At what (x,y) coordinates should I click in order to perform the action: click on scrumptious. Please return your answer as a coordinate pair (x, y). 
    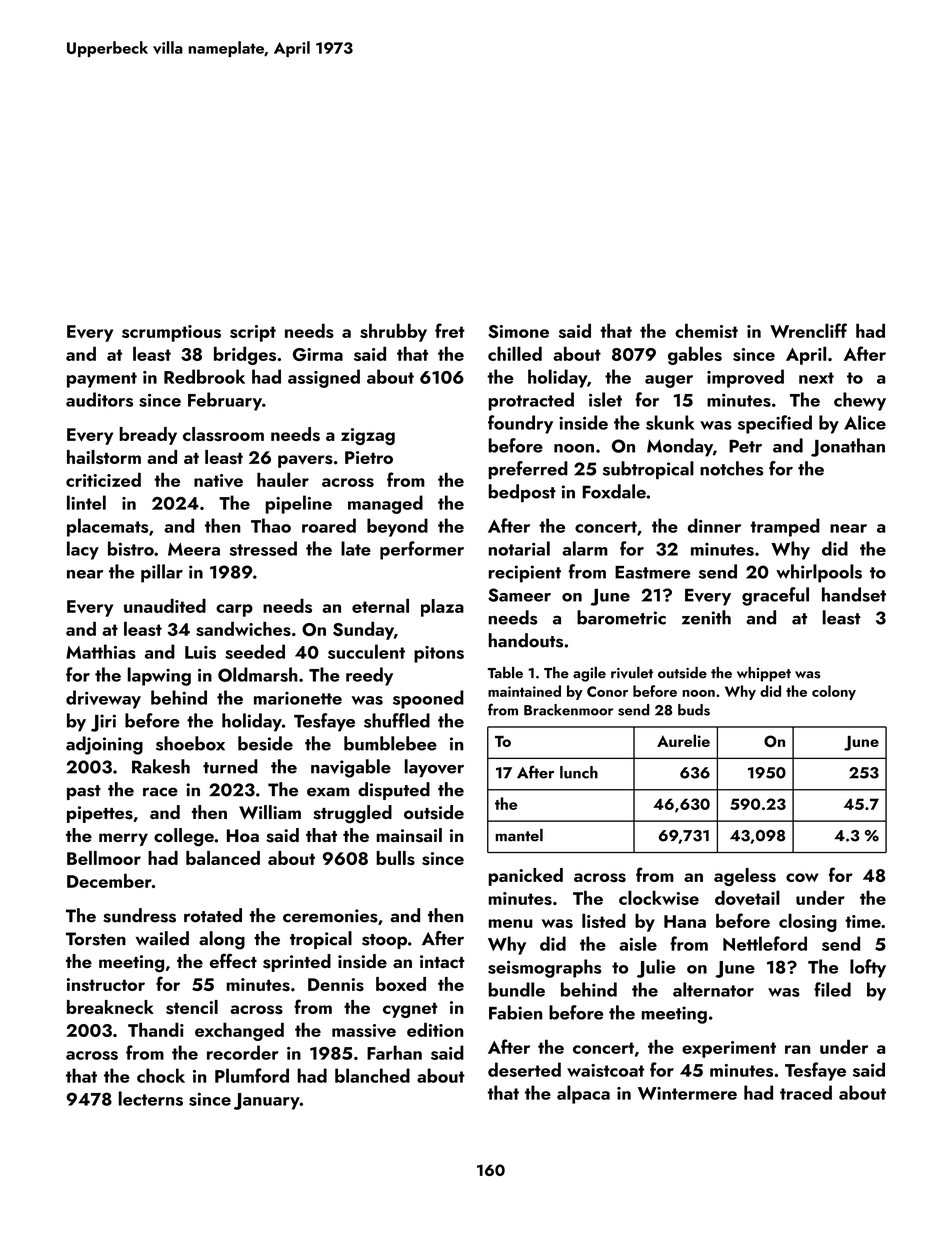
    Looking at the image, I should click on (171, 333).
